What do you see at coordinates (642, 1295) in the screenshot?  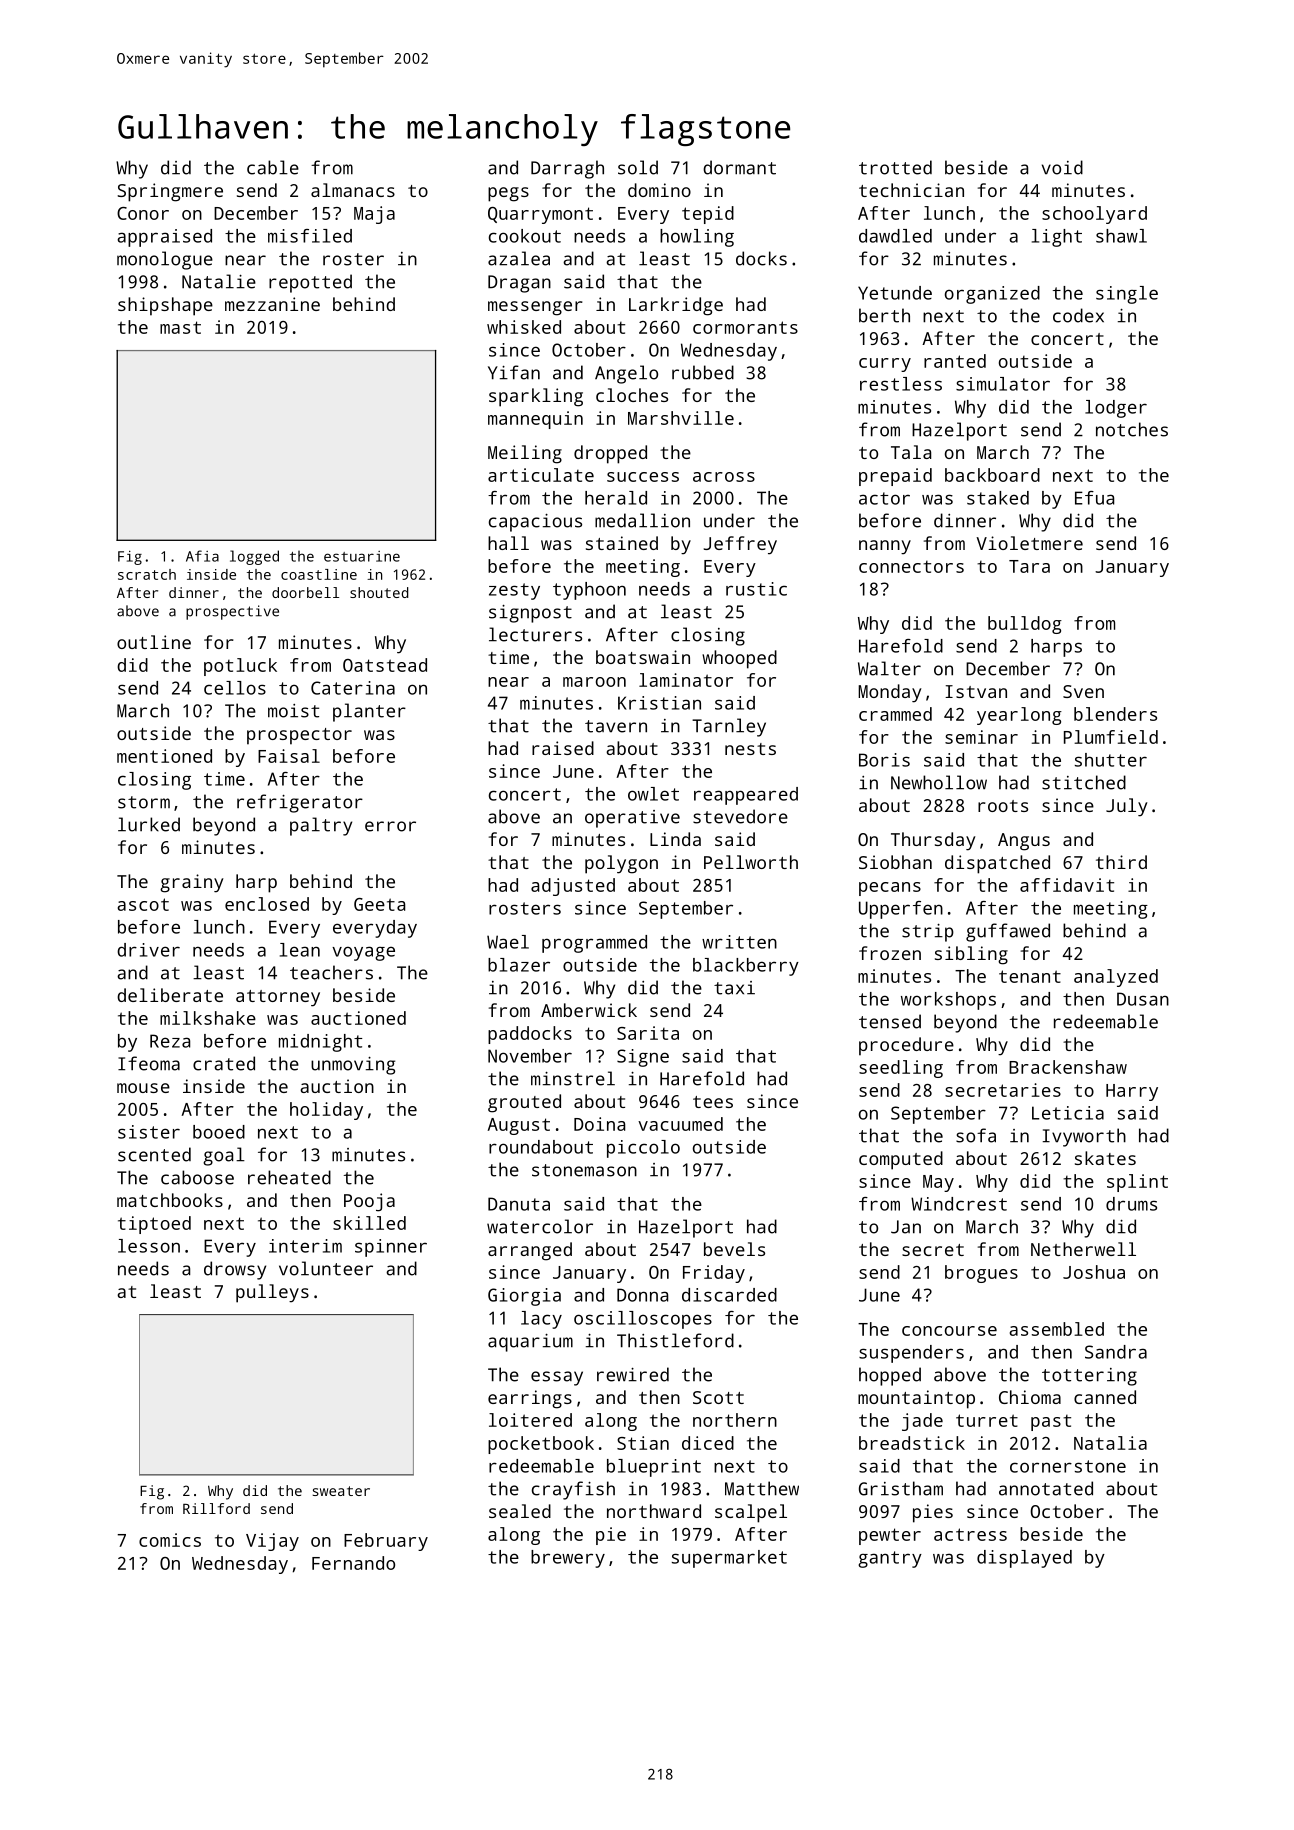 I see `Donna` at bounding box center [642, 1295].
